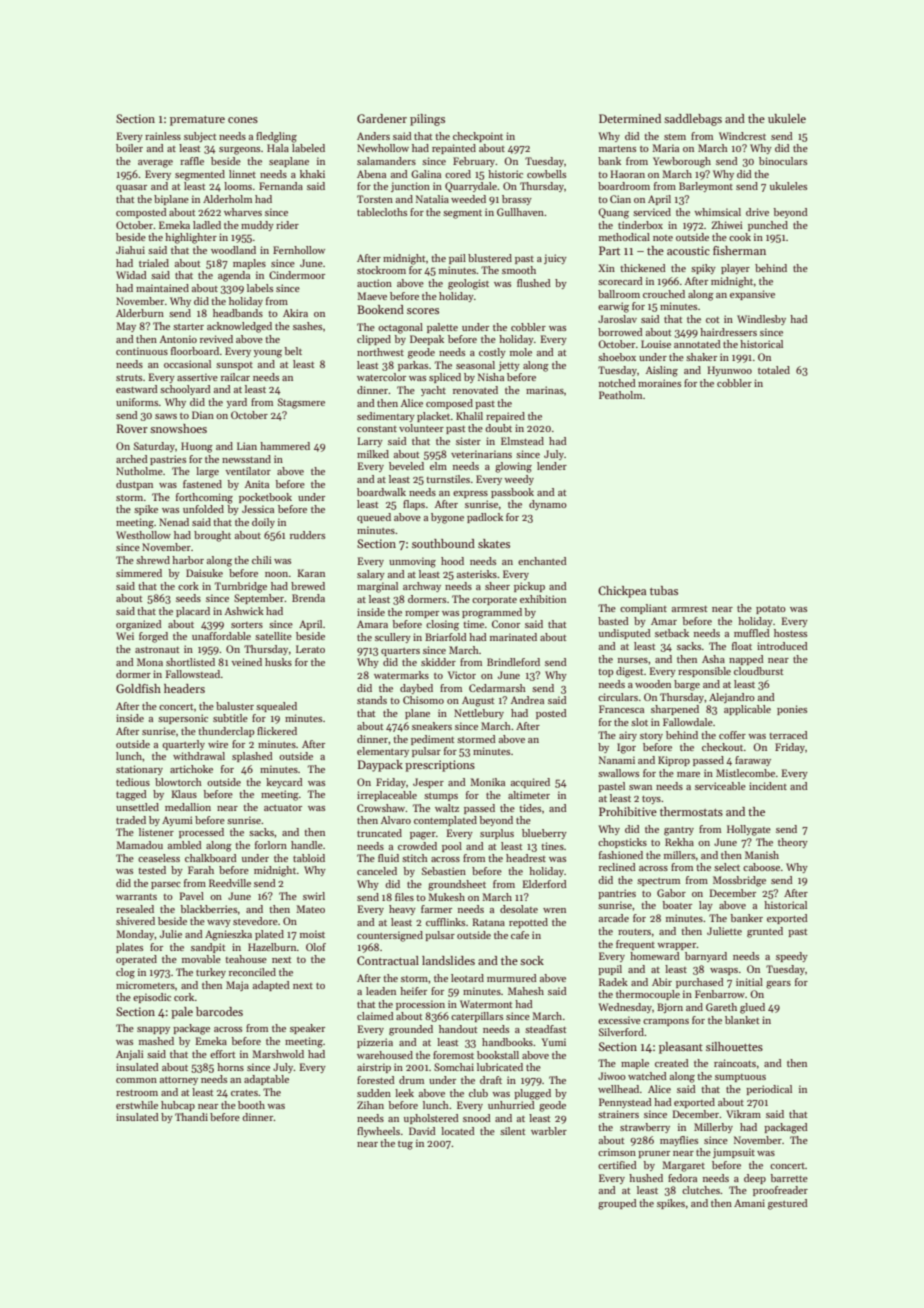  What do you see at coordinates (139, 625) in the screenshot?
I see `organized` at bounding box center [139, 625].
